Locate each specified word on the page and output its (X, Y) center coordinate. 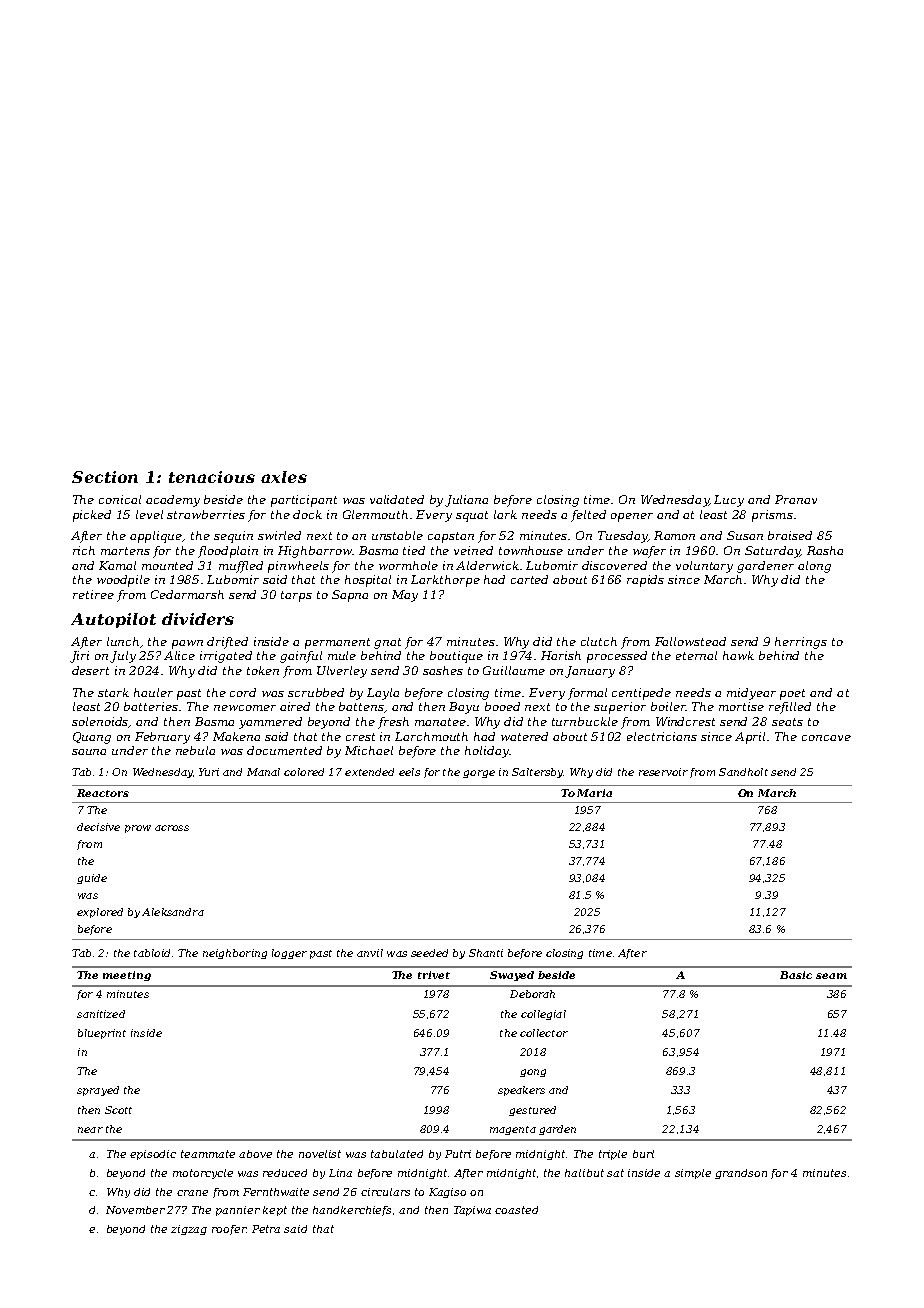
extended (369, 772)
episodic (153, 1155)
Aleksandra (173, 912)
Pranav (796, 499)
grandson (741, 1174)
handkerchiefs (352, 1211)
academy (173, 501)
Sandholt (743, 772)
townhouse (531, 550)
